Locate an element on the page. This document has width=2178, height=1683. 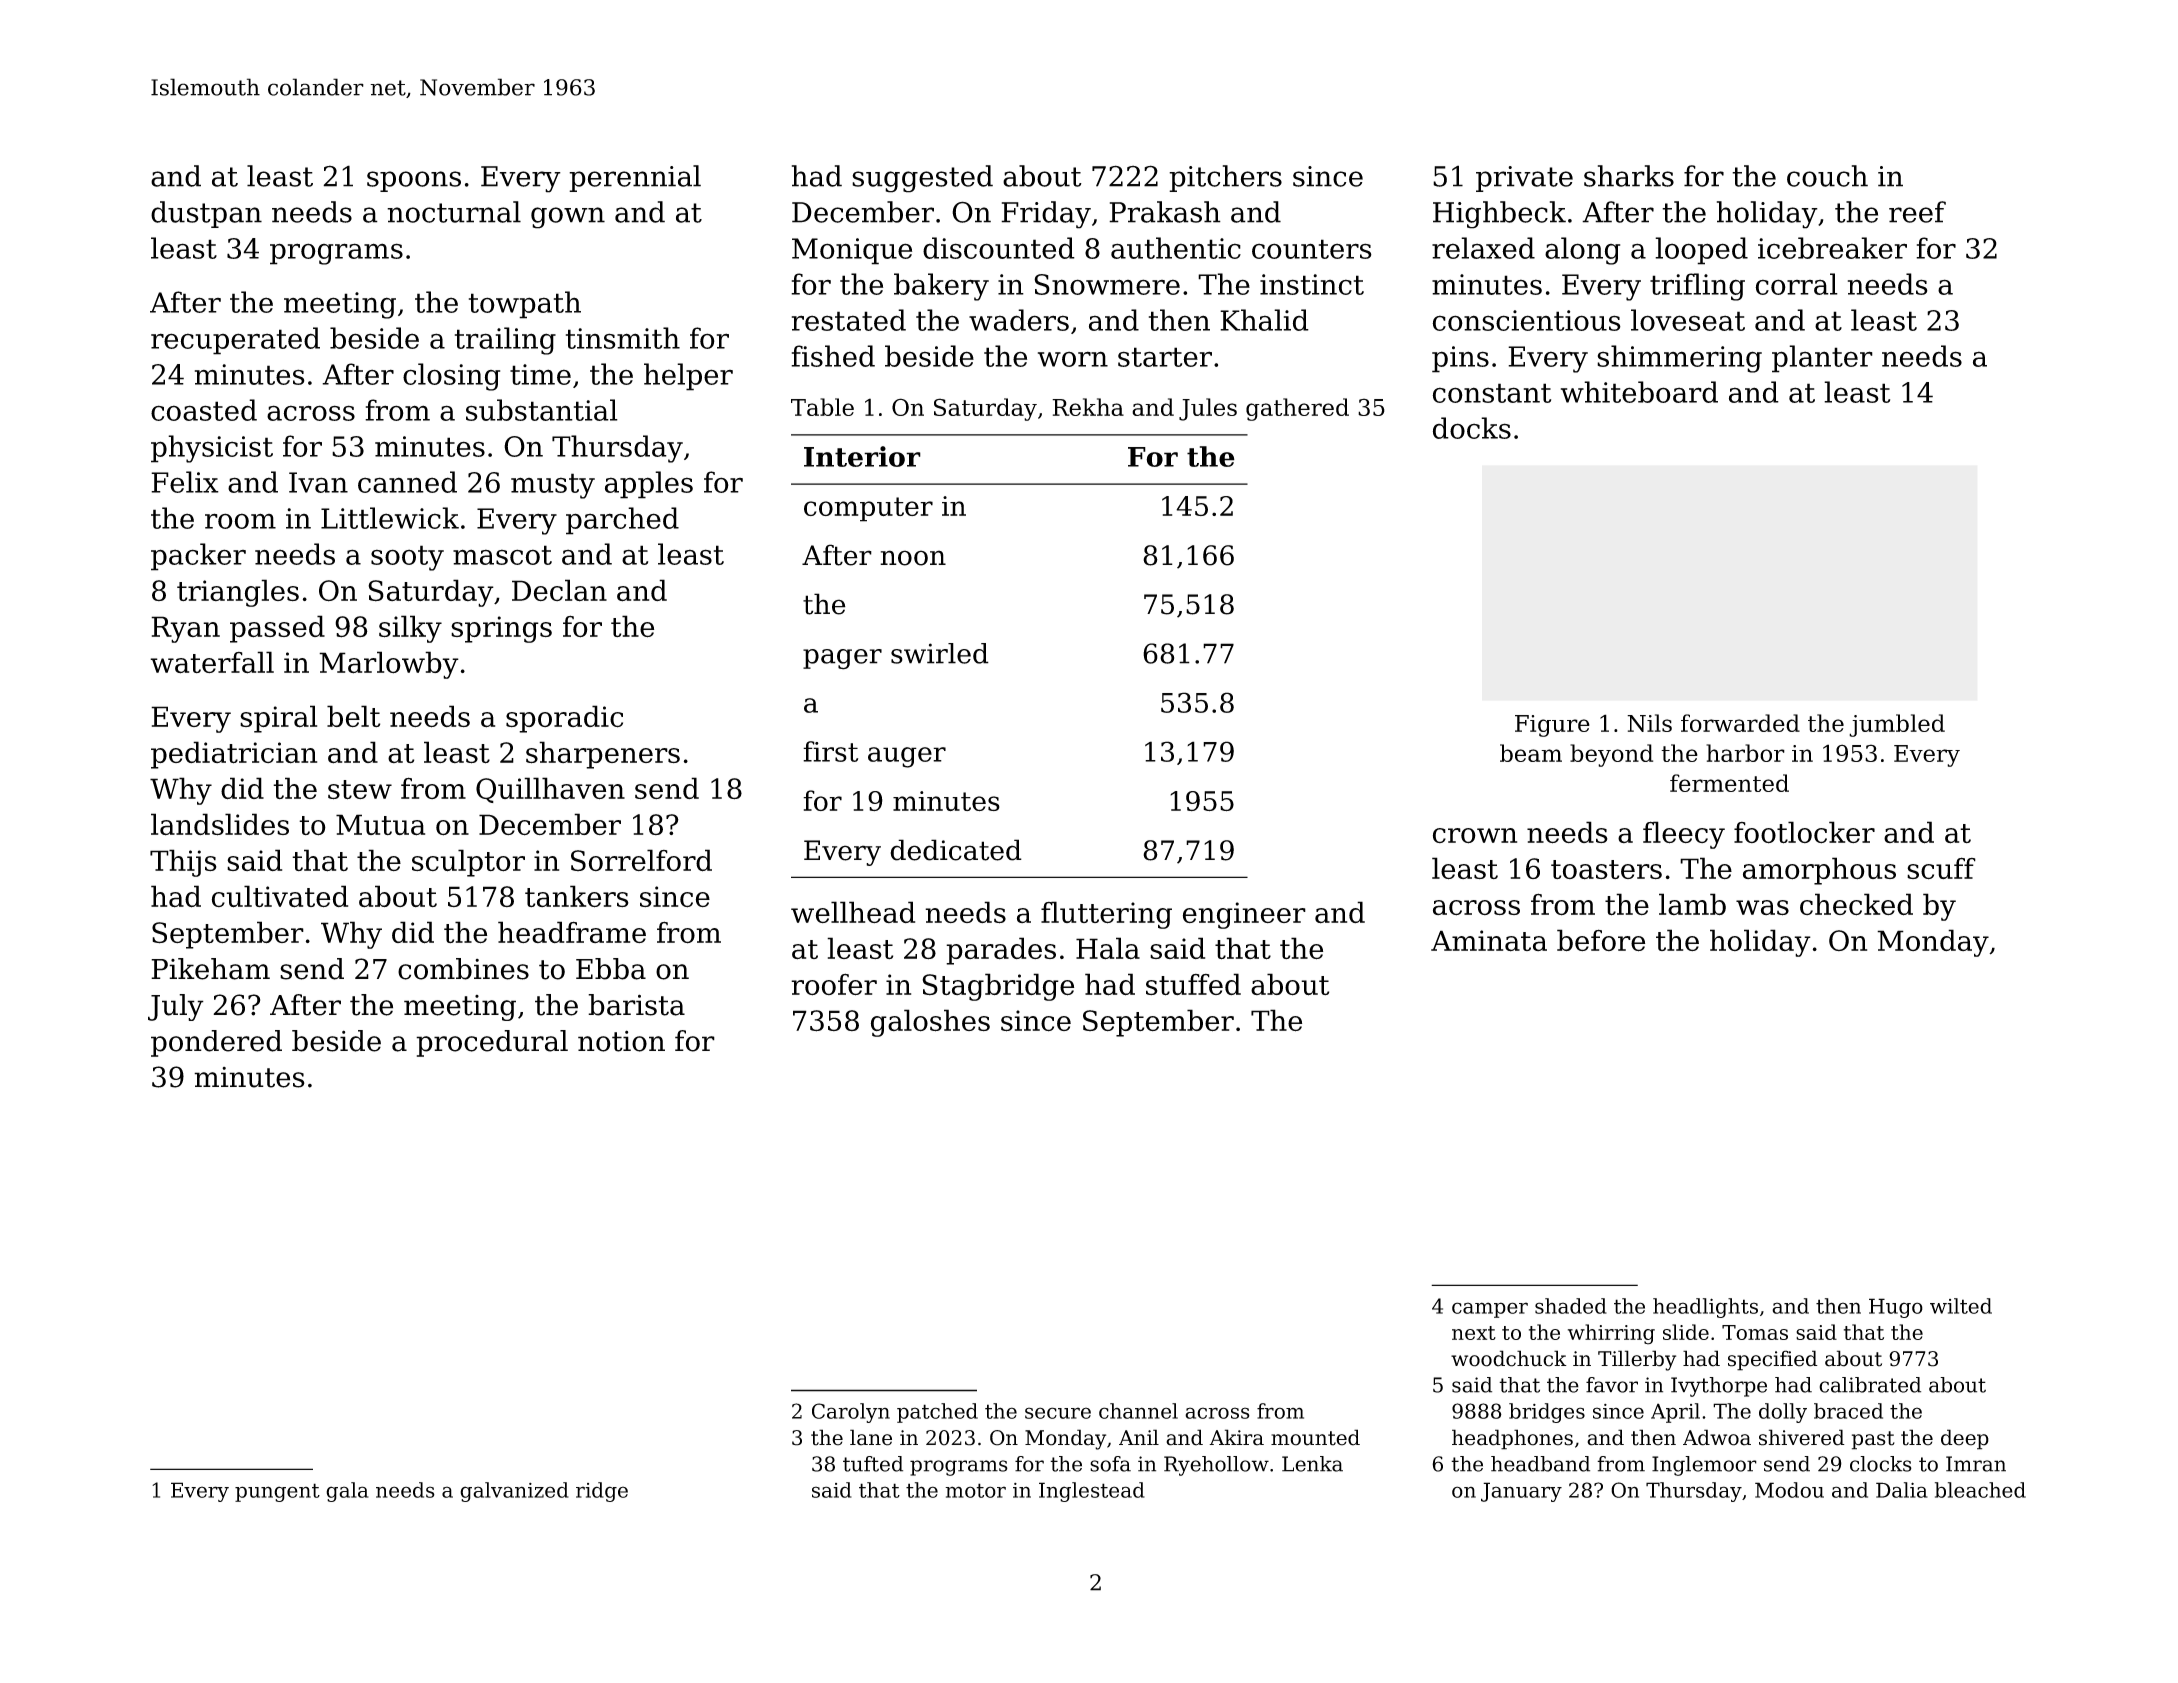
Pikeham is located at coordinates (210, 969).
